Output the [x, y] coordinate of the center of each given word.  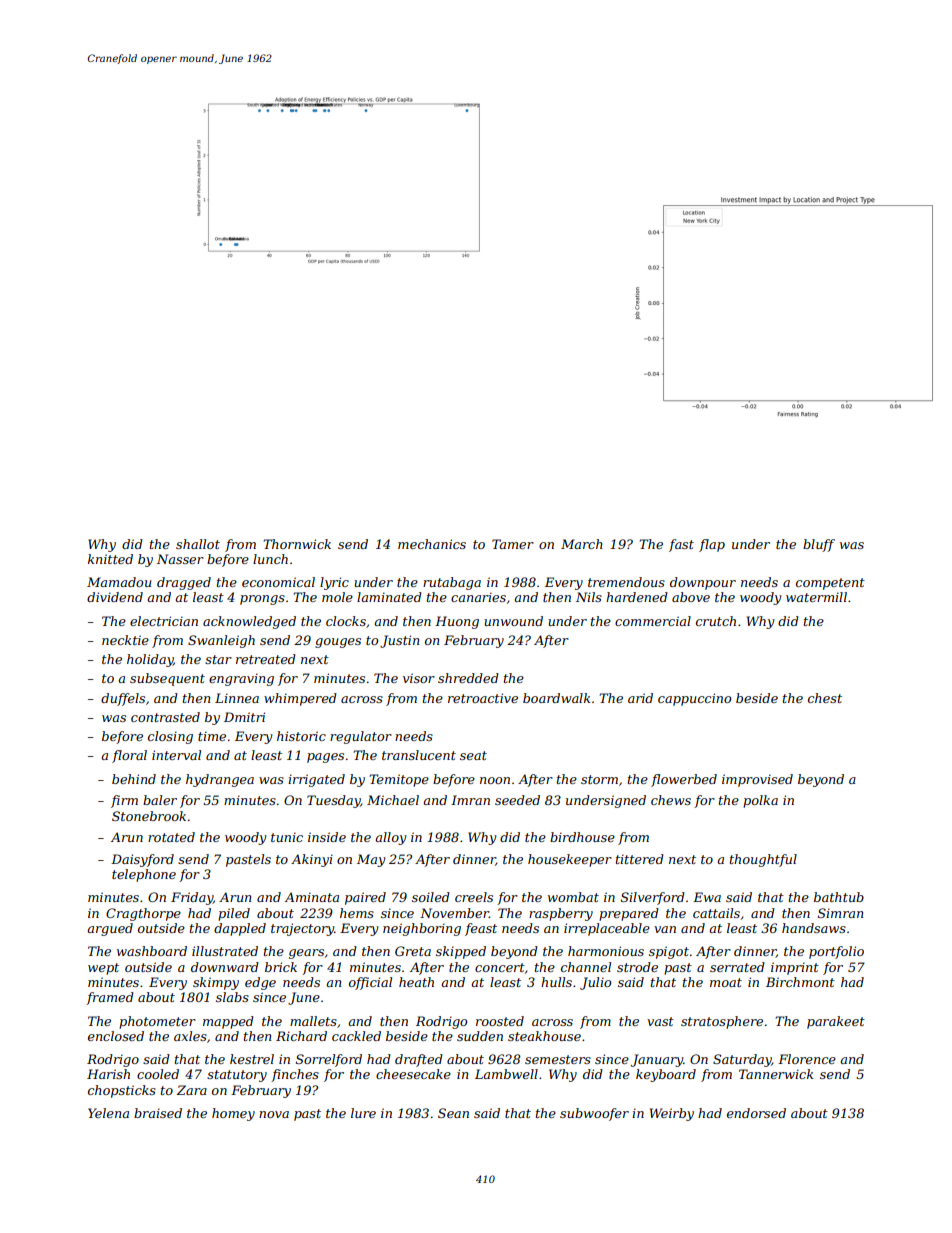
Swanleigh [221, 641]
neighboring [422, 929]
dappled [240, 929]
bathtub [839, 897]
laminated [389, 597]
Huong [457, 622]
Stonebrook [149, 816]
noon [495, 780]
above [691, 597]
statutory [237, 1076]
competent [830, 584]
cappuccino [694, 699]
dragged [184, 583]
